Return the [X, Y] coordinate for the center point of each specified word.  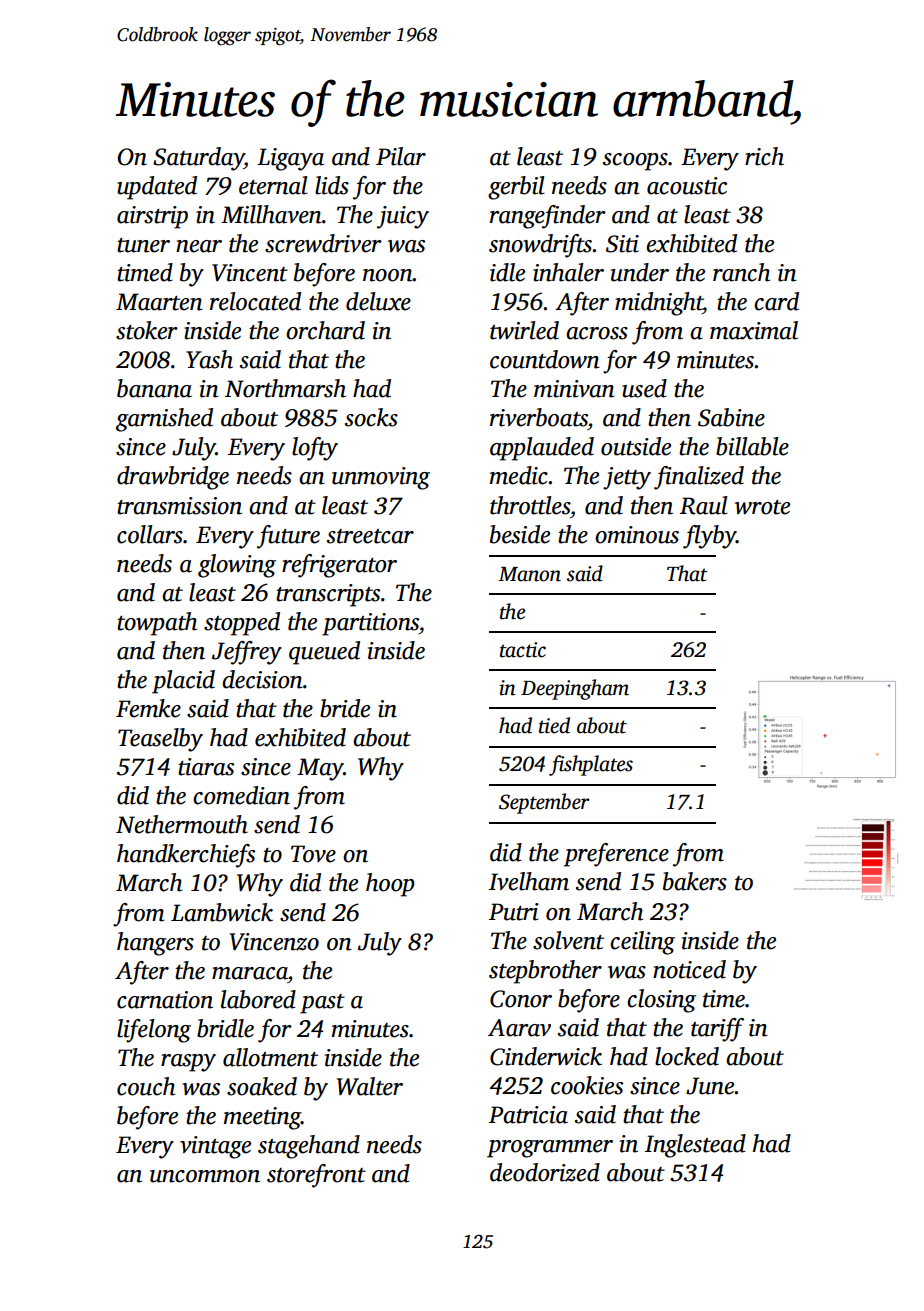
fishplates [591, 765]
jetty [627, 478]
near [199, 246]
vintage [215, 1147]
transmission [179, 506]
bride [345, 708]
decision [262, 679]
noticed [689, 969]
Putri [514, 912]
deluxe [378, 301]
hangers [155, 944]
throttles [530, 505]
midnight [659, 304]
